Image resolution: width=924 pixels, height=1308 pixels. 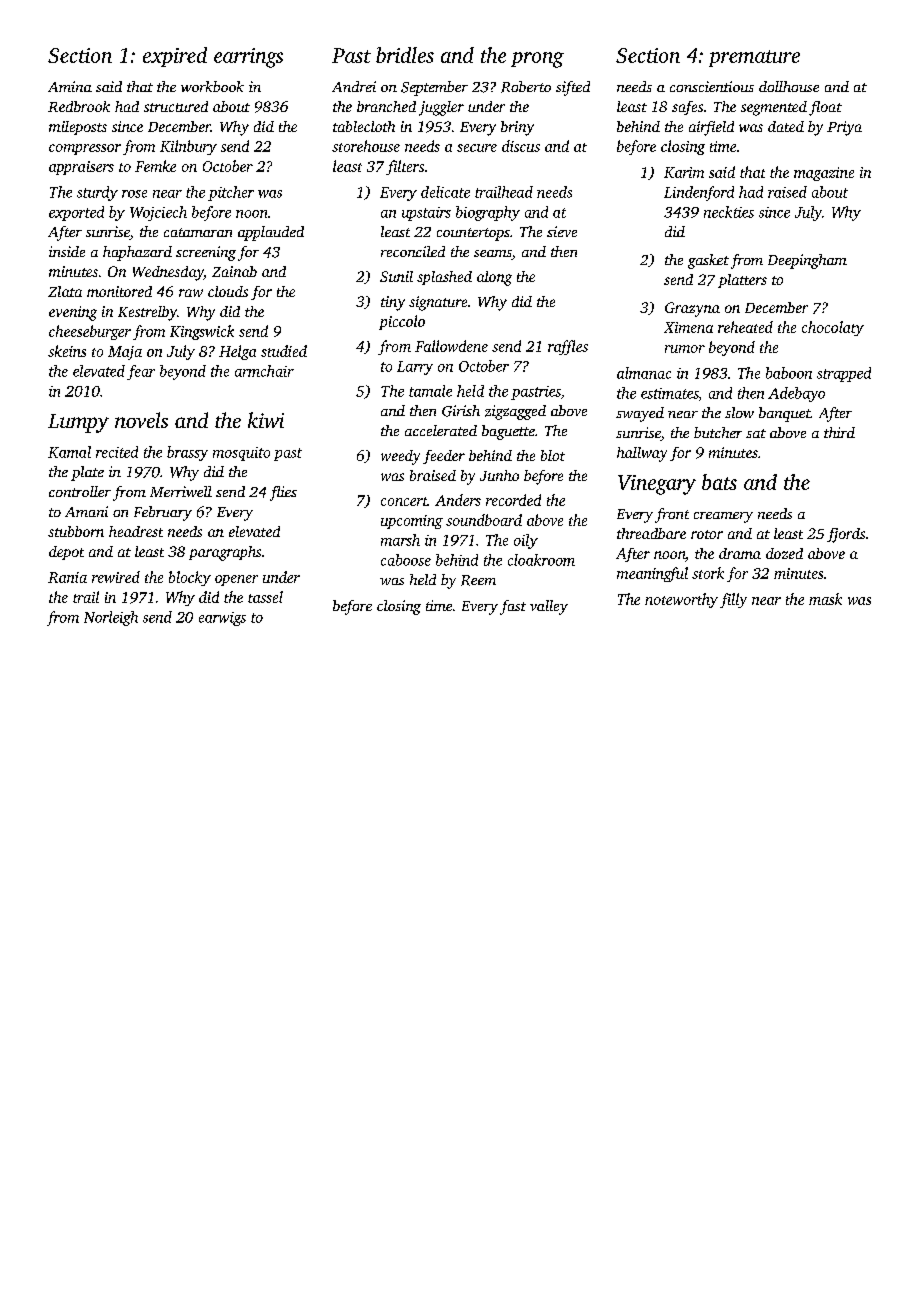 I want to click on mask, so click(x=825, y=599).
